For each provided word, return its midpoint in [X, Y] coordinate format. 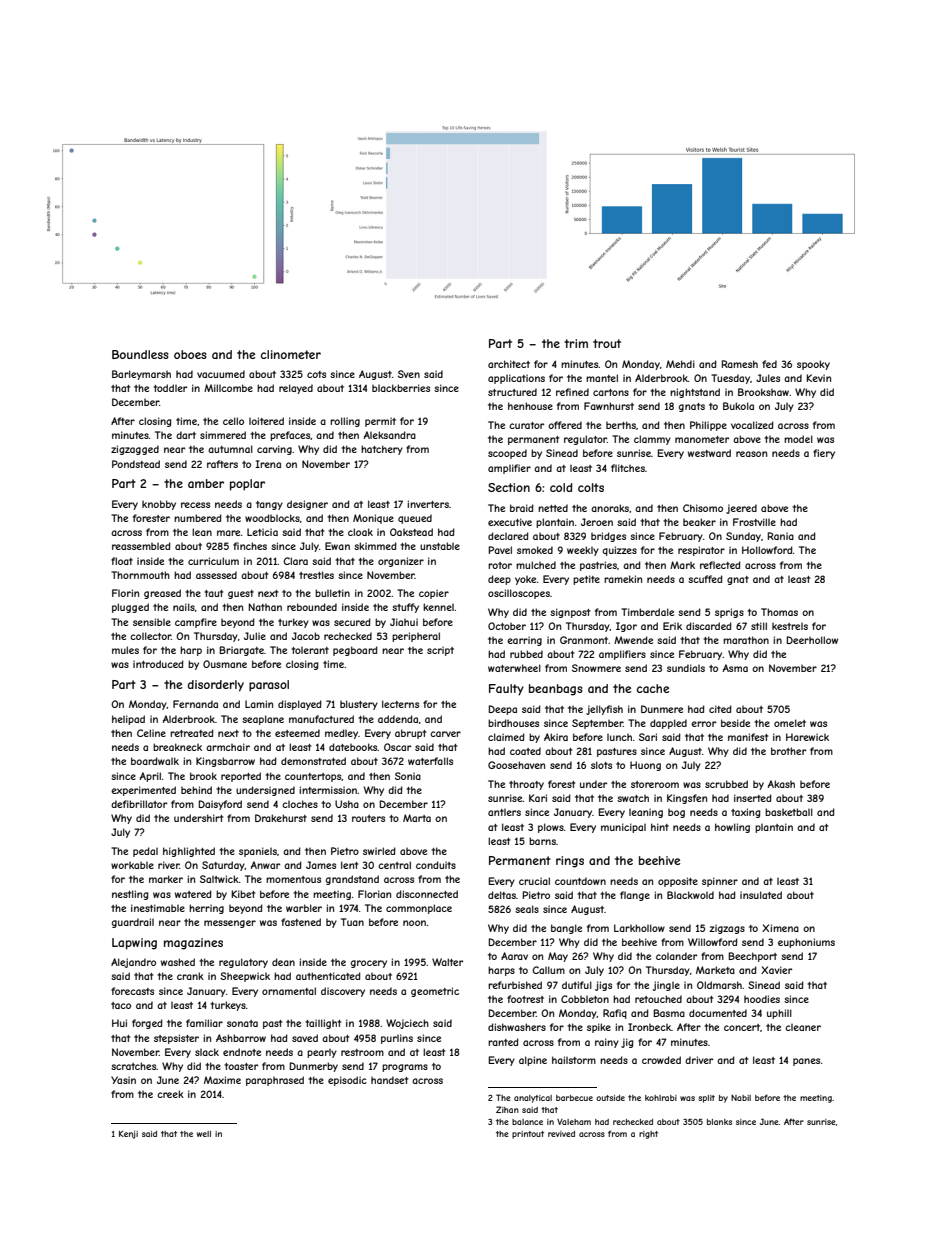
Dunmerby [313, 1067]
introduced [158, 664]
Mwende [633, 640]
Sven [409, 374]
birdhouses [513, 723]
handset [389, 1080]
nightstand [695, 393]
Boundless [140, 354]
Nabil [741, 1098]
